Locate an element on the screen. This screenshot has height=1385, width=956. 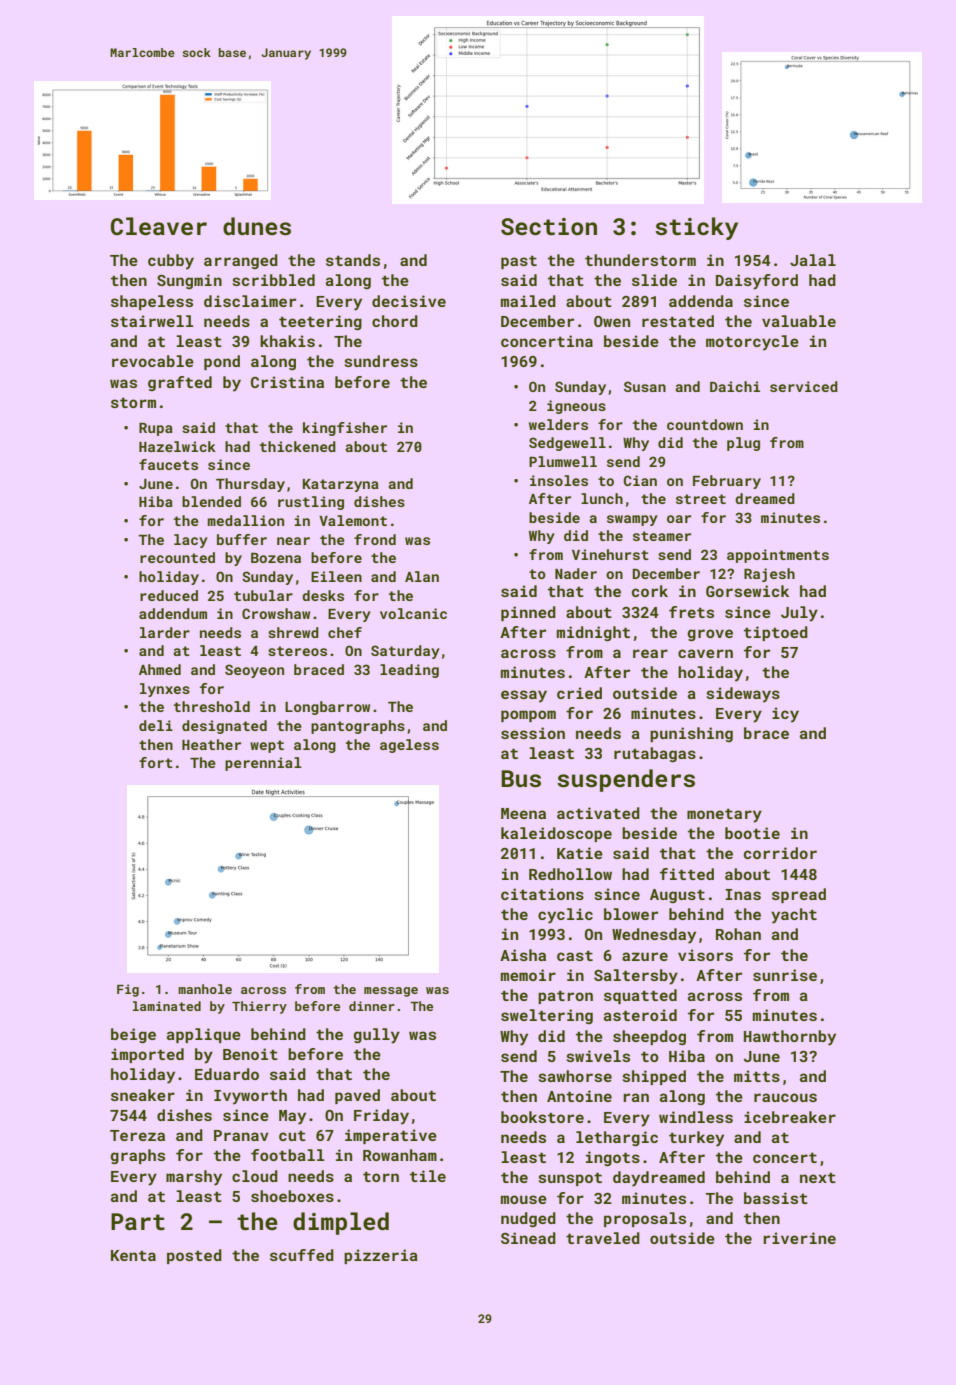
session is located at coordinates (533, 733).
